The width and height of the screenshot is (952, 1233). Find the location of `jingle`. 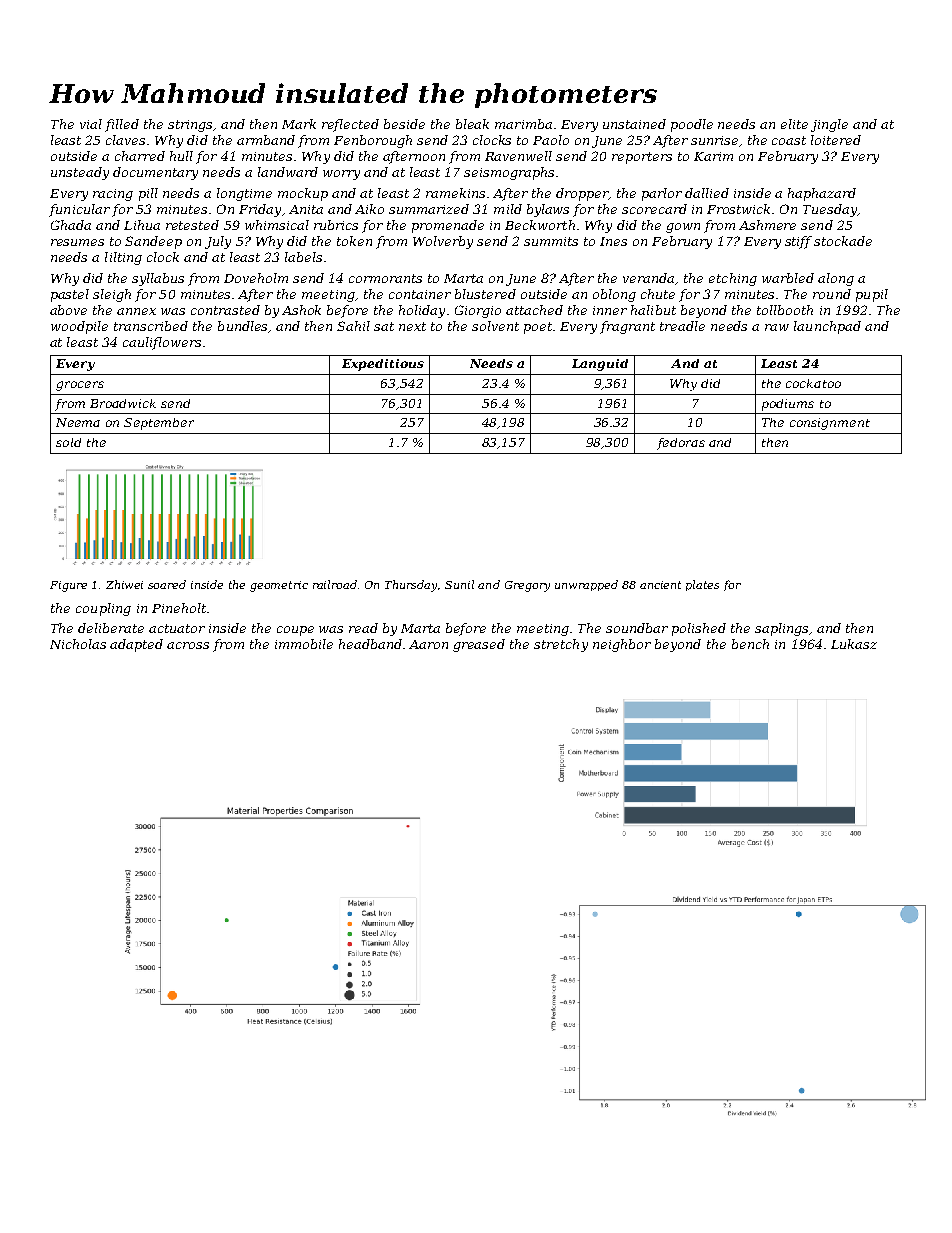

jingle is located at coordinates (829, 125).
